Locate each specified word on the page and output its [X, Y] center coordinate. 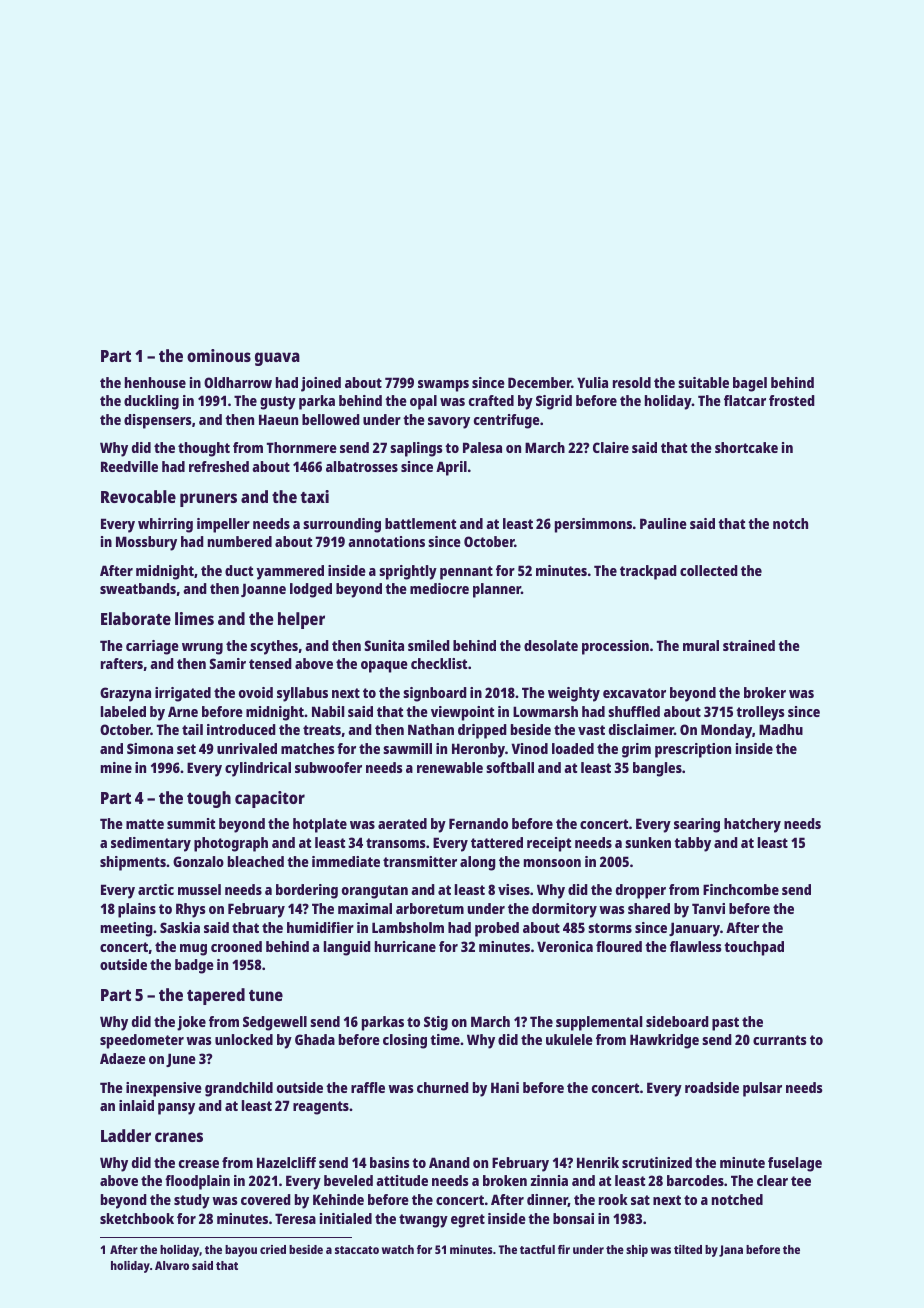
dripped [482, 731]
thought [204, 449]
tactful [537, 1249]
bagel [750, 384]
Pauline [663, 523]
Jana [731, 1251]
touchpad [754, 948]
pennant [466, 573]
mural [701, 645]
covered [266, 1199]
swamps [443, 386]
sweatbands [138, 588]
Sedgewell [275, 1023]
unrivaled [247, 748]
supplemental [599, 1023]
